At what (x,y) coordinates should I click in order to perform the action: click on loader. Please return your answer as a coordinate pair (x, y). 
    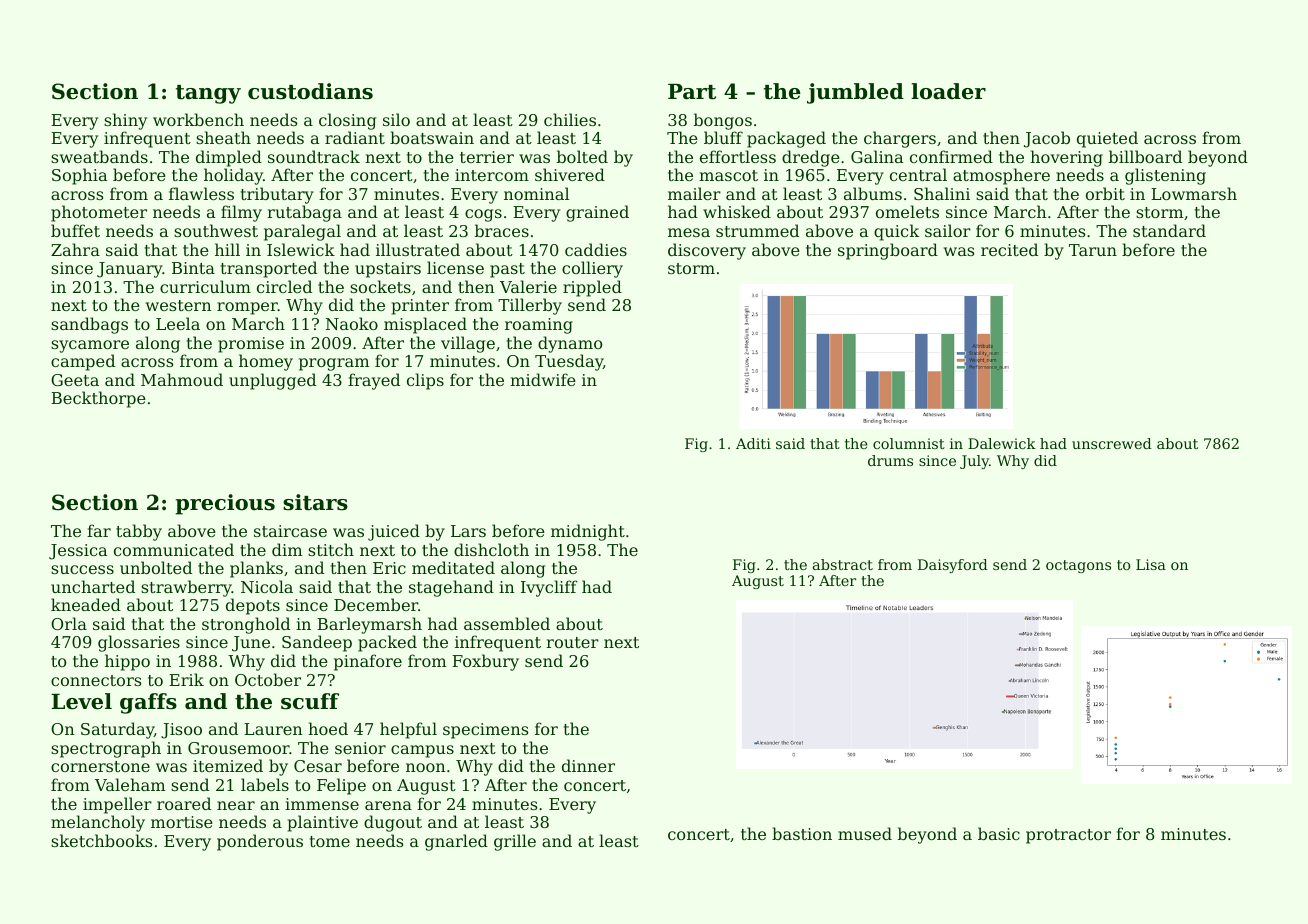
    Looking at the image, I should click on (948, 91).
